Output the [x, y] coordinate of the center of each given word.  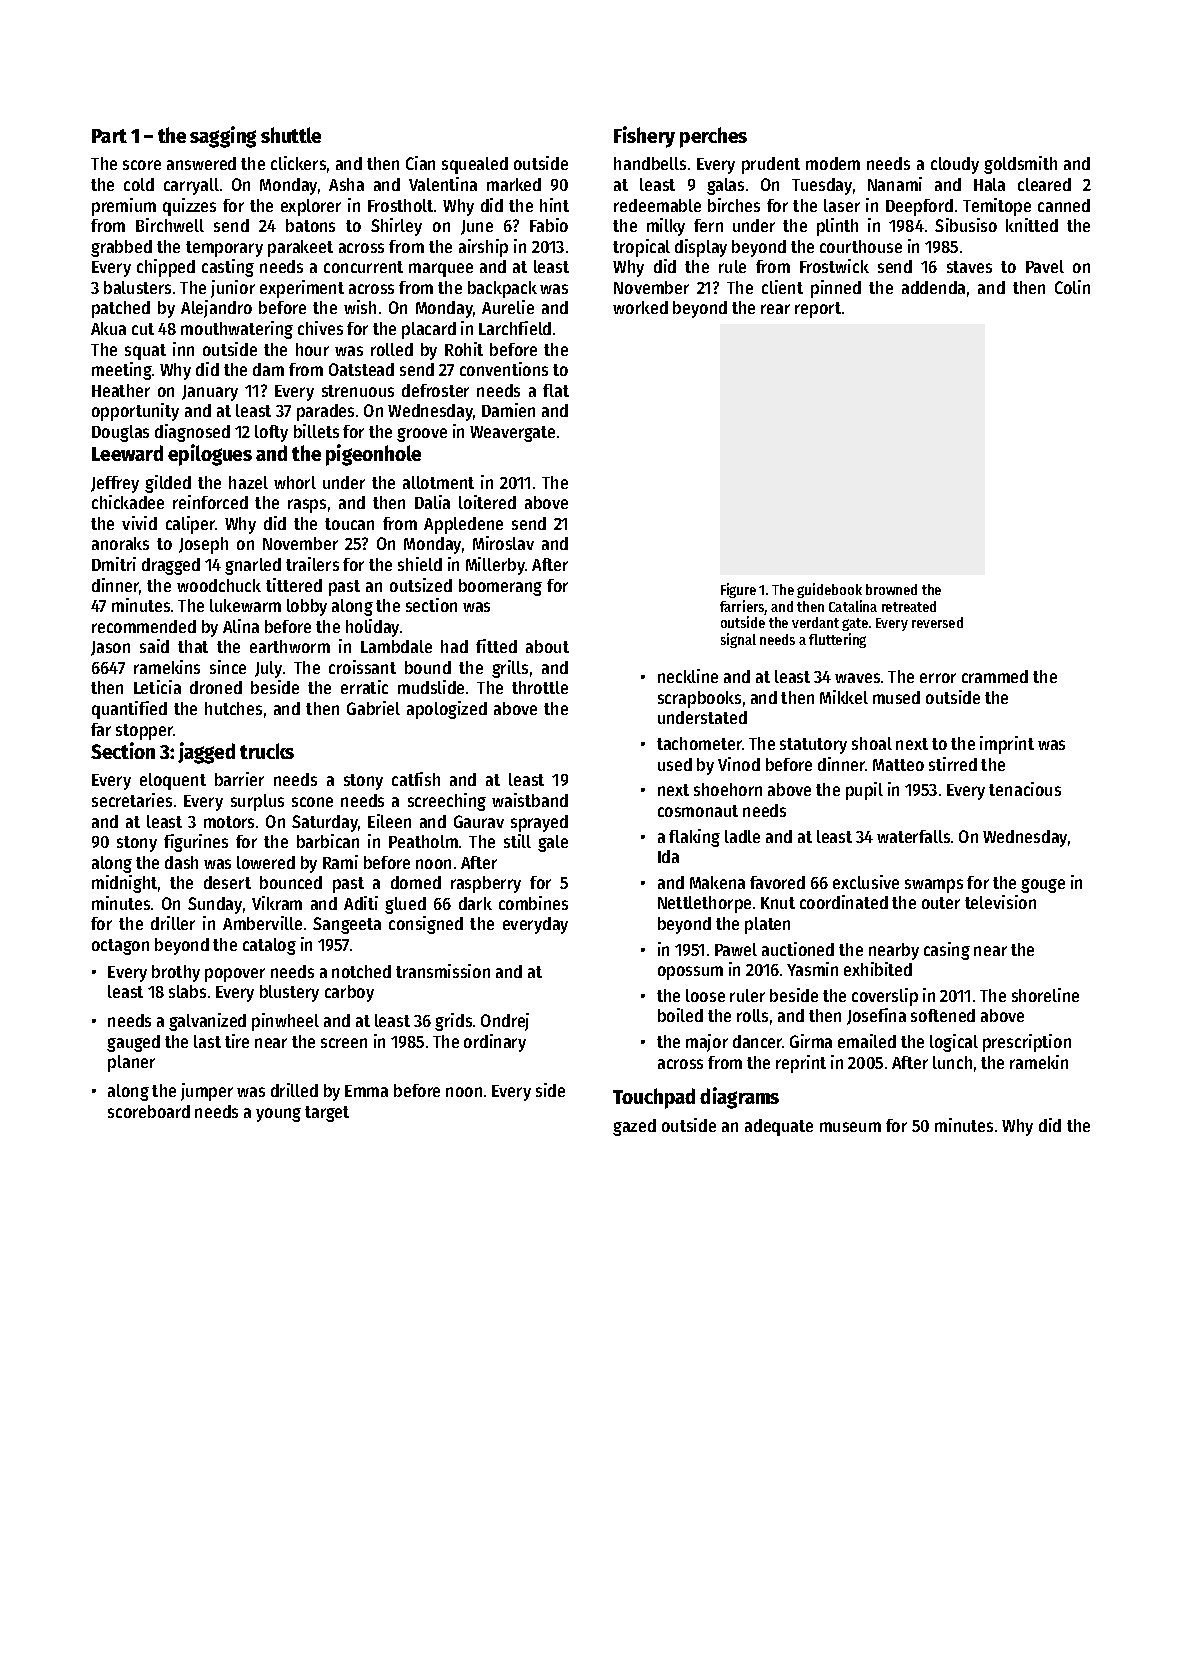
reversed [937, 622]
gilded [168, 484]
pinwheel [285, 1022]
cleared [1044, 184]
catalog [269, 946]
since [228, 667]
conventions [504, 369]
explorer [311, 207]
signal [738, 640]
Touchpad [654, 1098]
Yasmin [812, 969]
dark [475, 903]
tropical [641, 248]
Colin [1072, 287]
